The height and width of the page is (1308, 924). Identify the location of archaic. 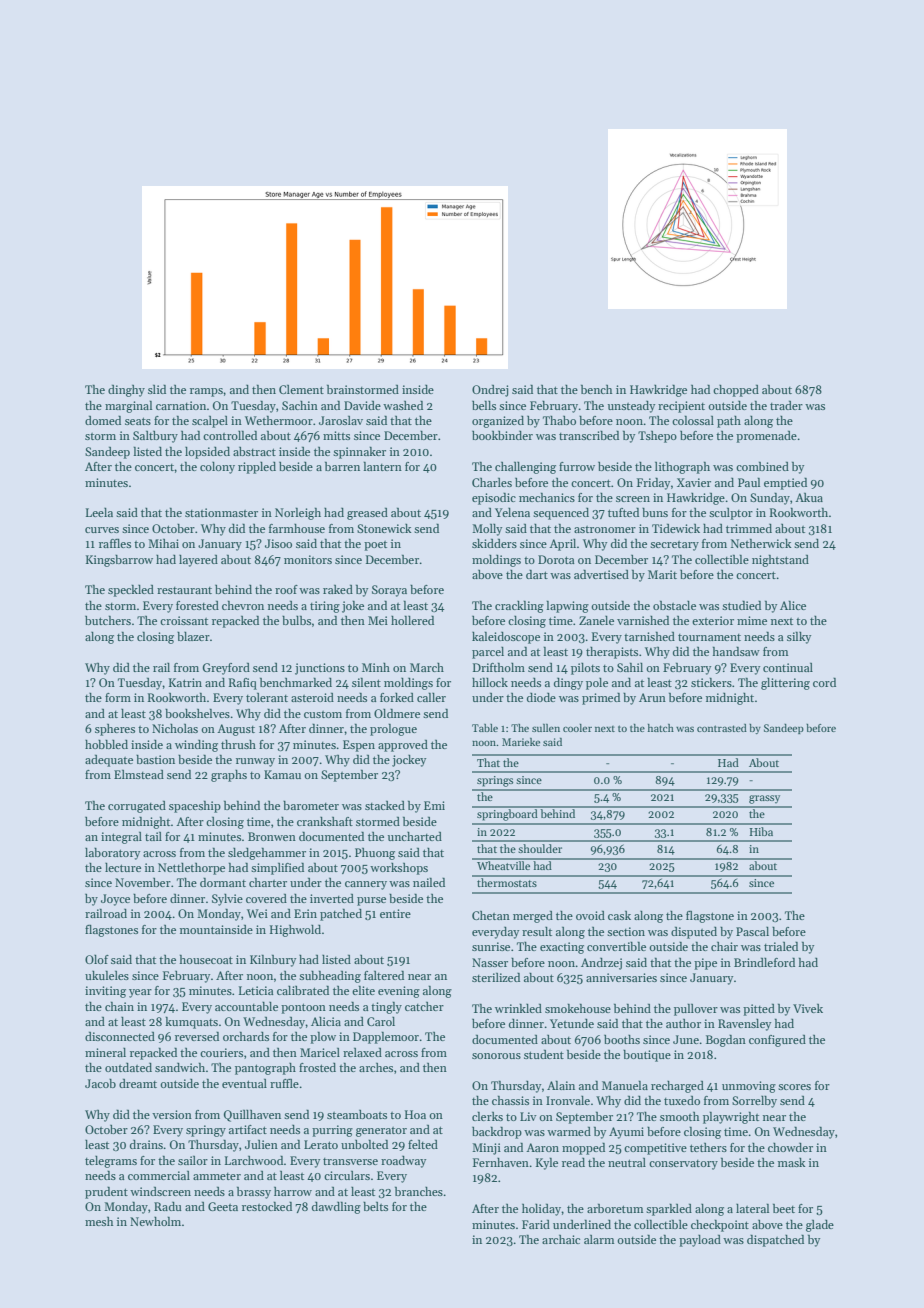
(561, 1239).
